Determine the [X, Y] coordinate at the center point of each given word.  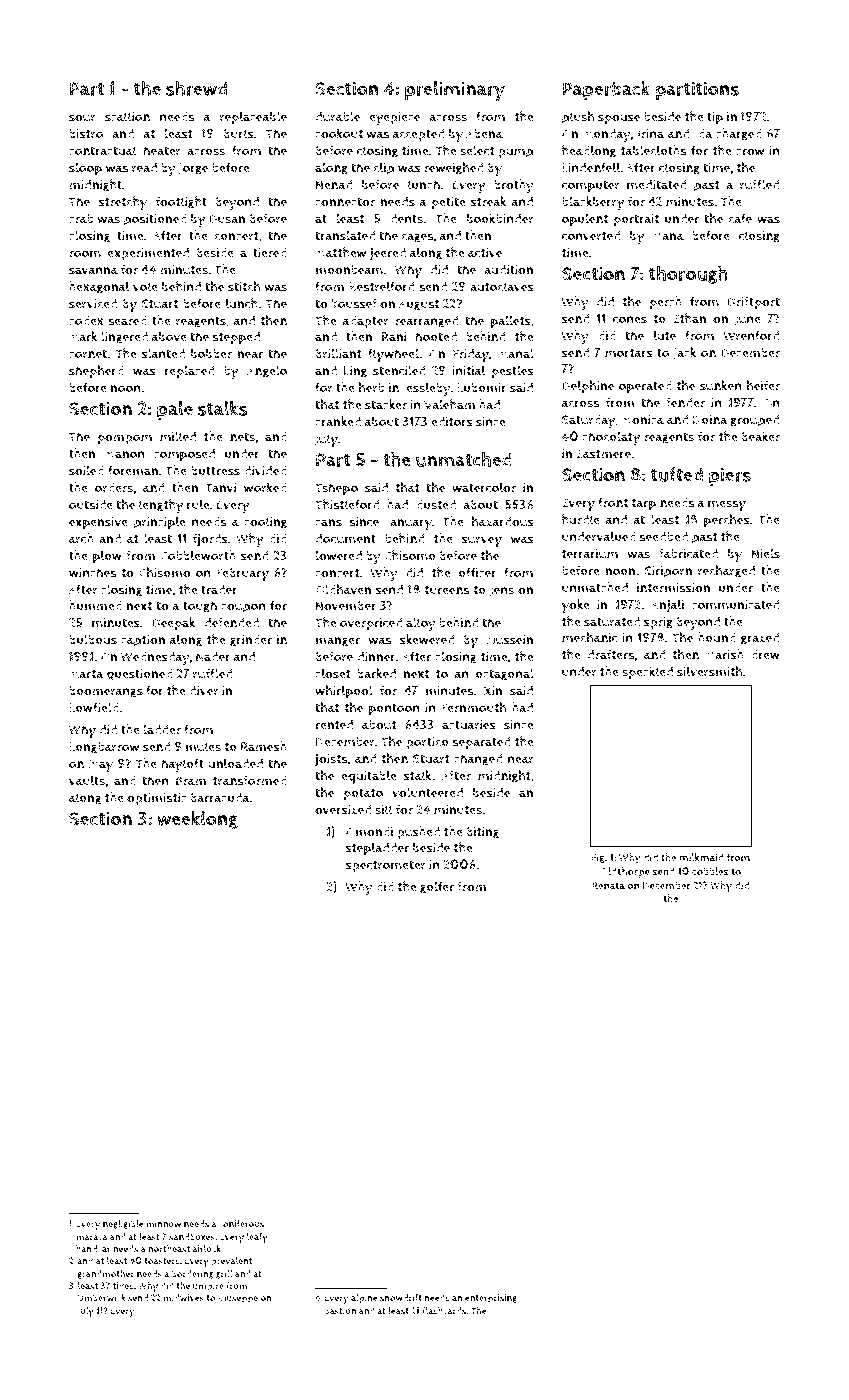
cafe [740, 218]
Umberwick [102, 1298]
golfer [437, 887]
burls [238, 133]
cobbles [710, 871]
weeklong [197, 820]
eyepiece [394, 118]
